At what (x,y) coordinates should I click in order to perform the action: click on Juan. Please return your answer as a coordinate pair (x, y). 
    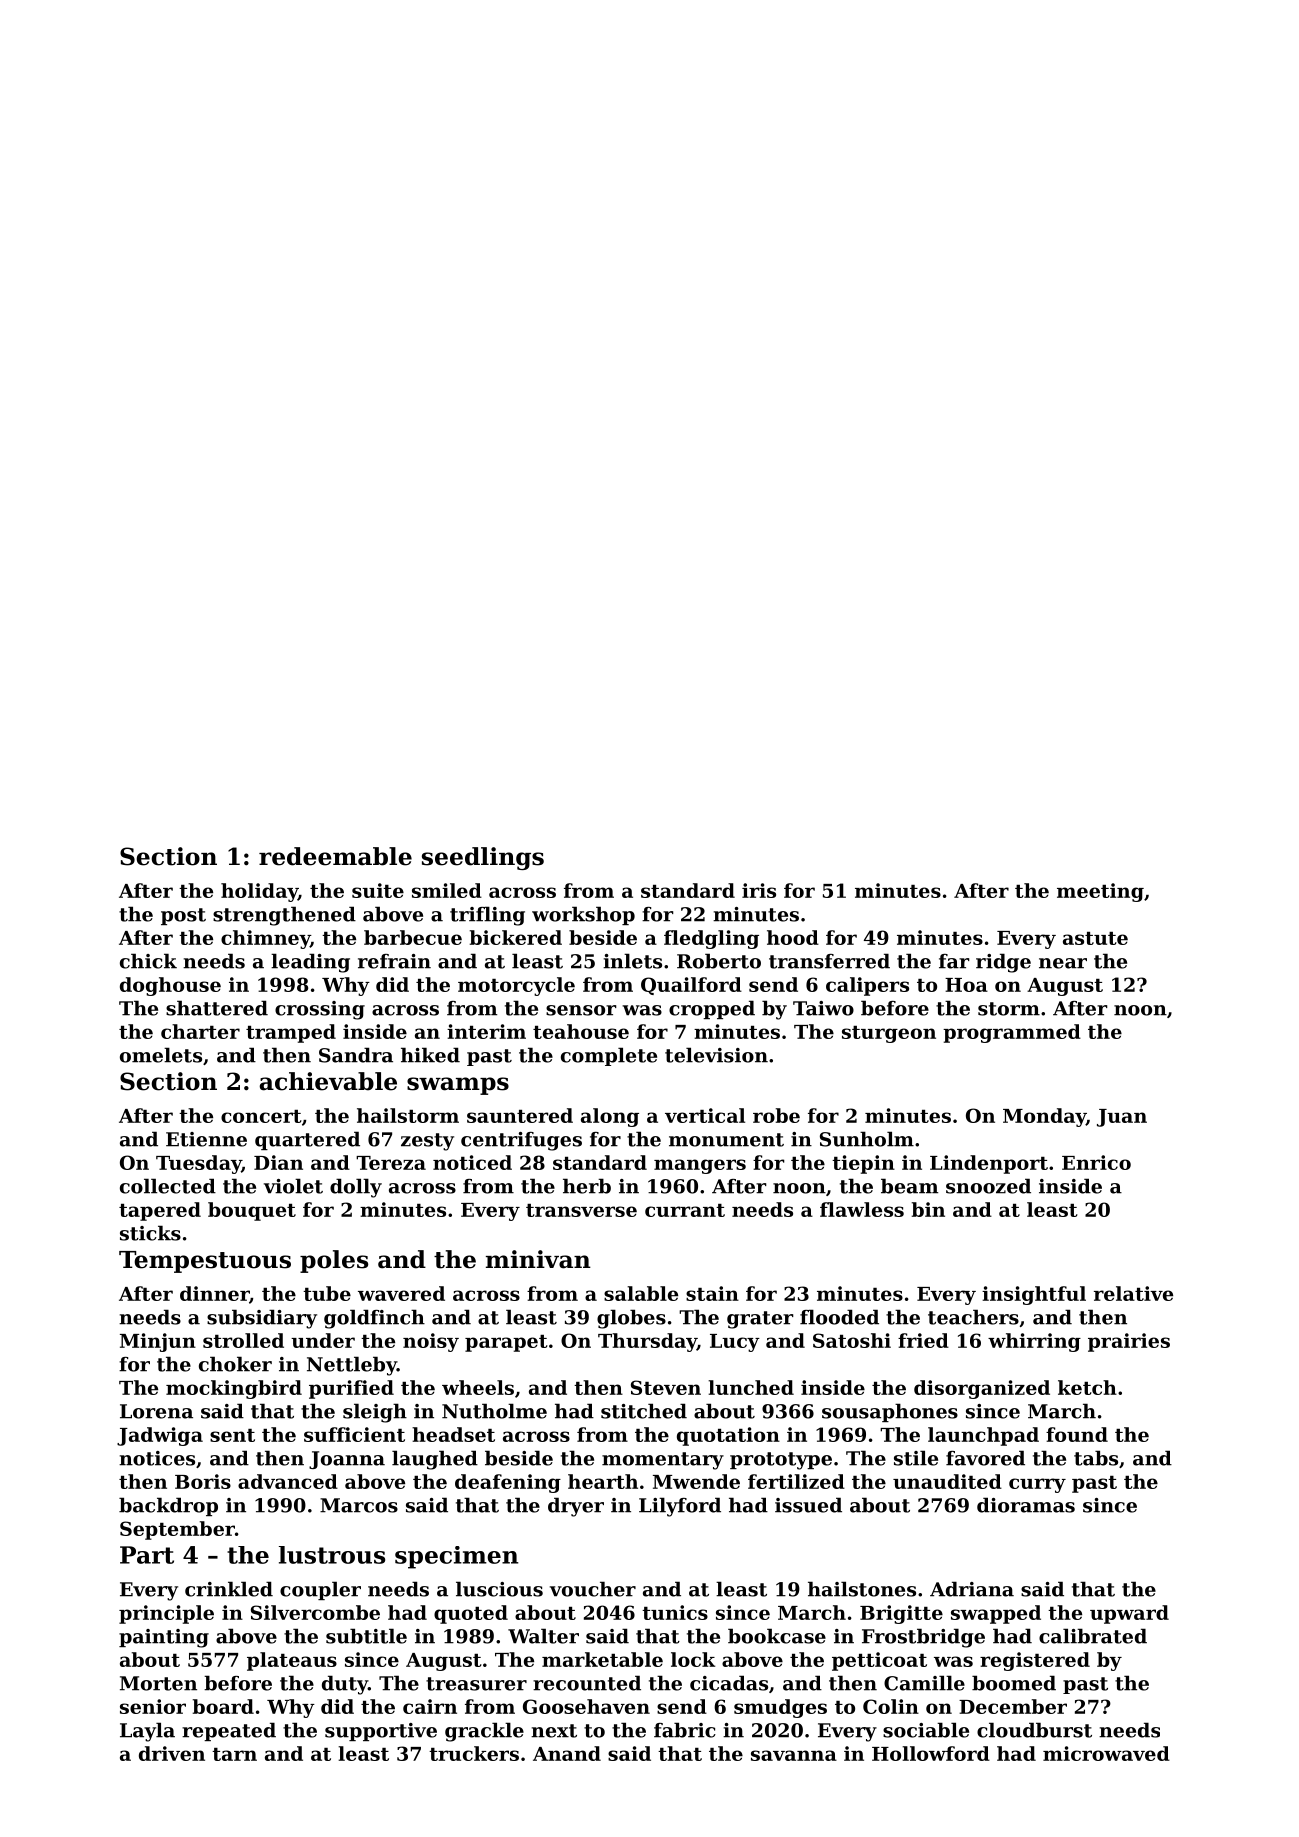
    Looking at the image, I should click on (1122, 1118).
